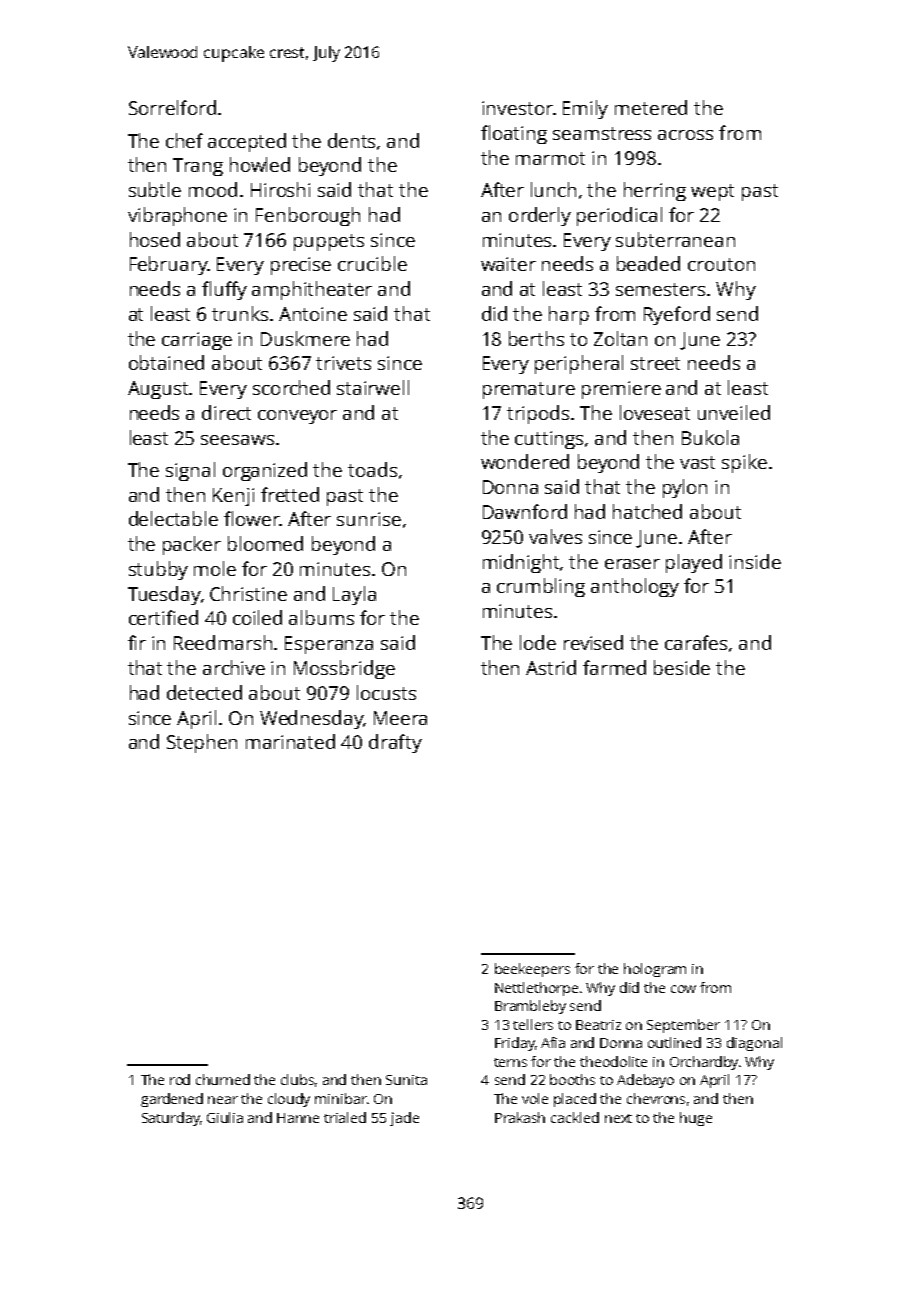  I want to click on carafes, so click(696, 642).
